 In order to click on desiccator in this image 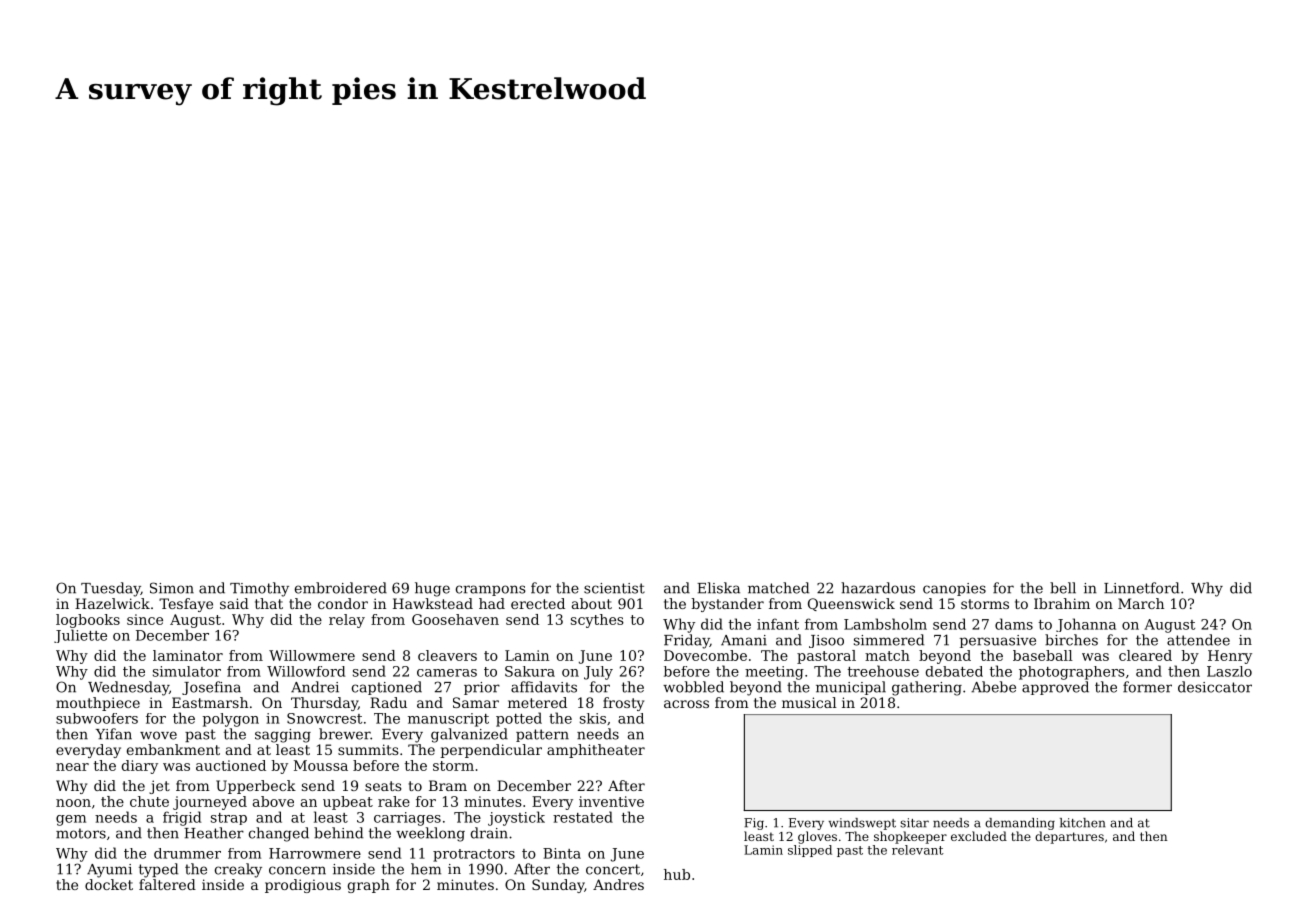, I will do `click(1215, 687)`.
